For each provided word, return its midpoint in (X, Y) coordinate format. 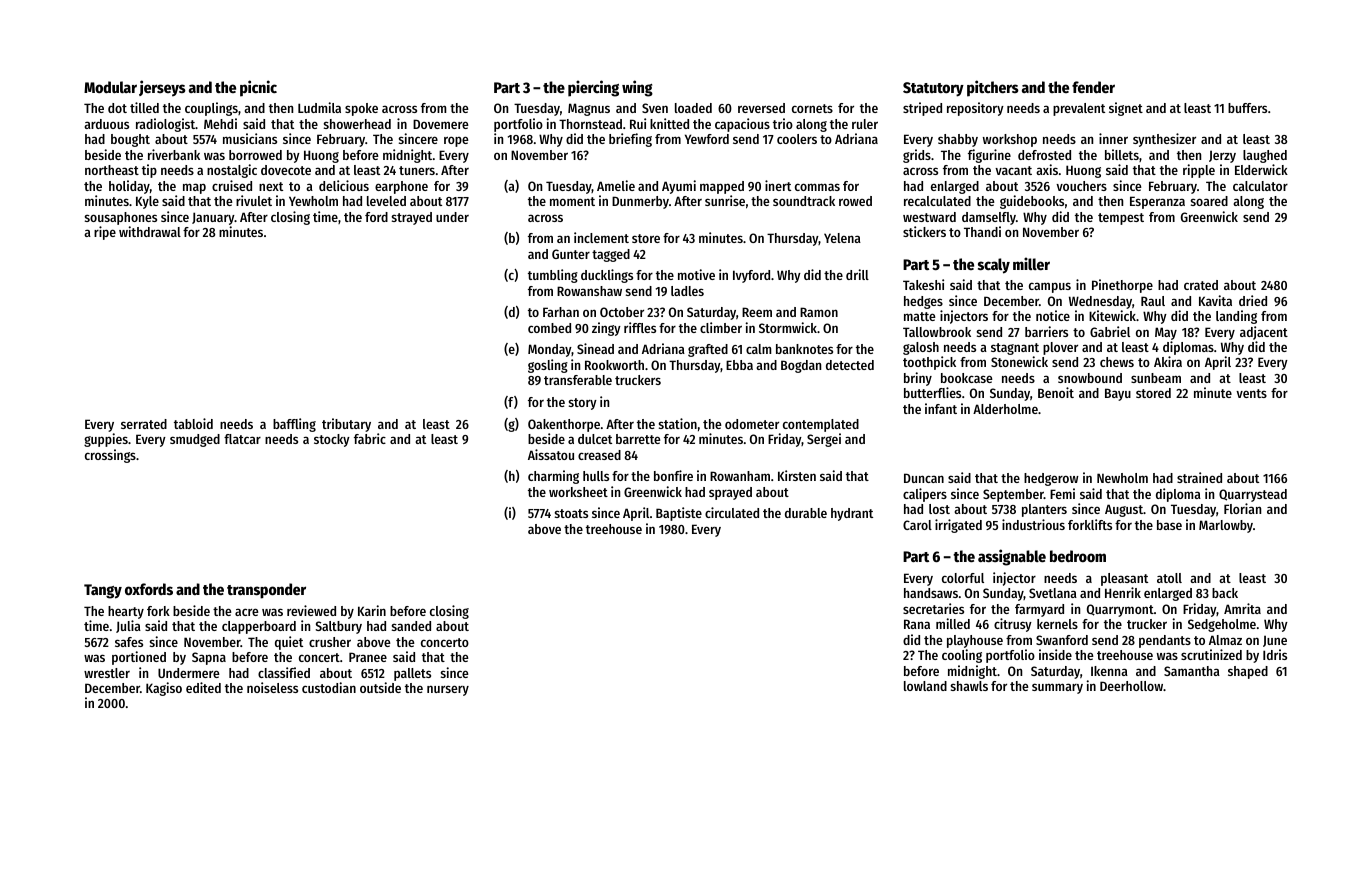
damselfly (989, 218)
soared (1209, 201)
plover (1060, 348)
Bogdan (801, 366)
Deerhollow (1131, 686)
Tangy (103, 591)
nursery (448, 690)
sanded (411, 626)
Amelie (616, 185)
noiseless (272, 687)
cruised (232, 185)
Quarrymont (1120, 610)
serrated (144, 424)
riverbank (174, 154)
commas (817, 187)
